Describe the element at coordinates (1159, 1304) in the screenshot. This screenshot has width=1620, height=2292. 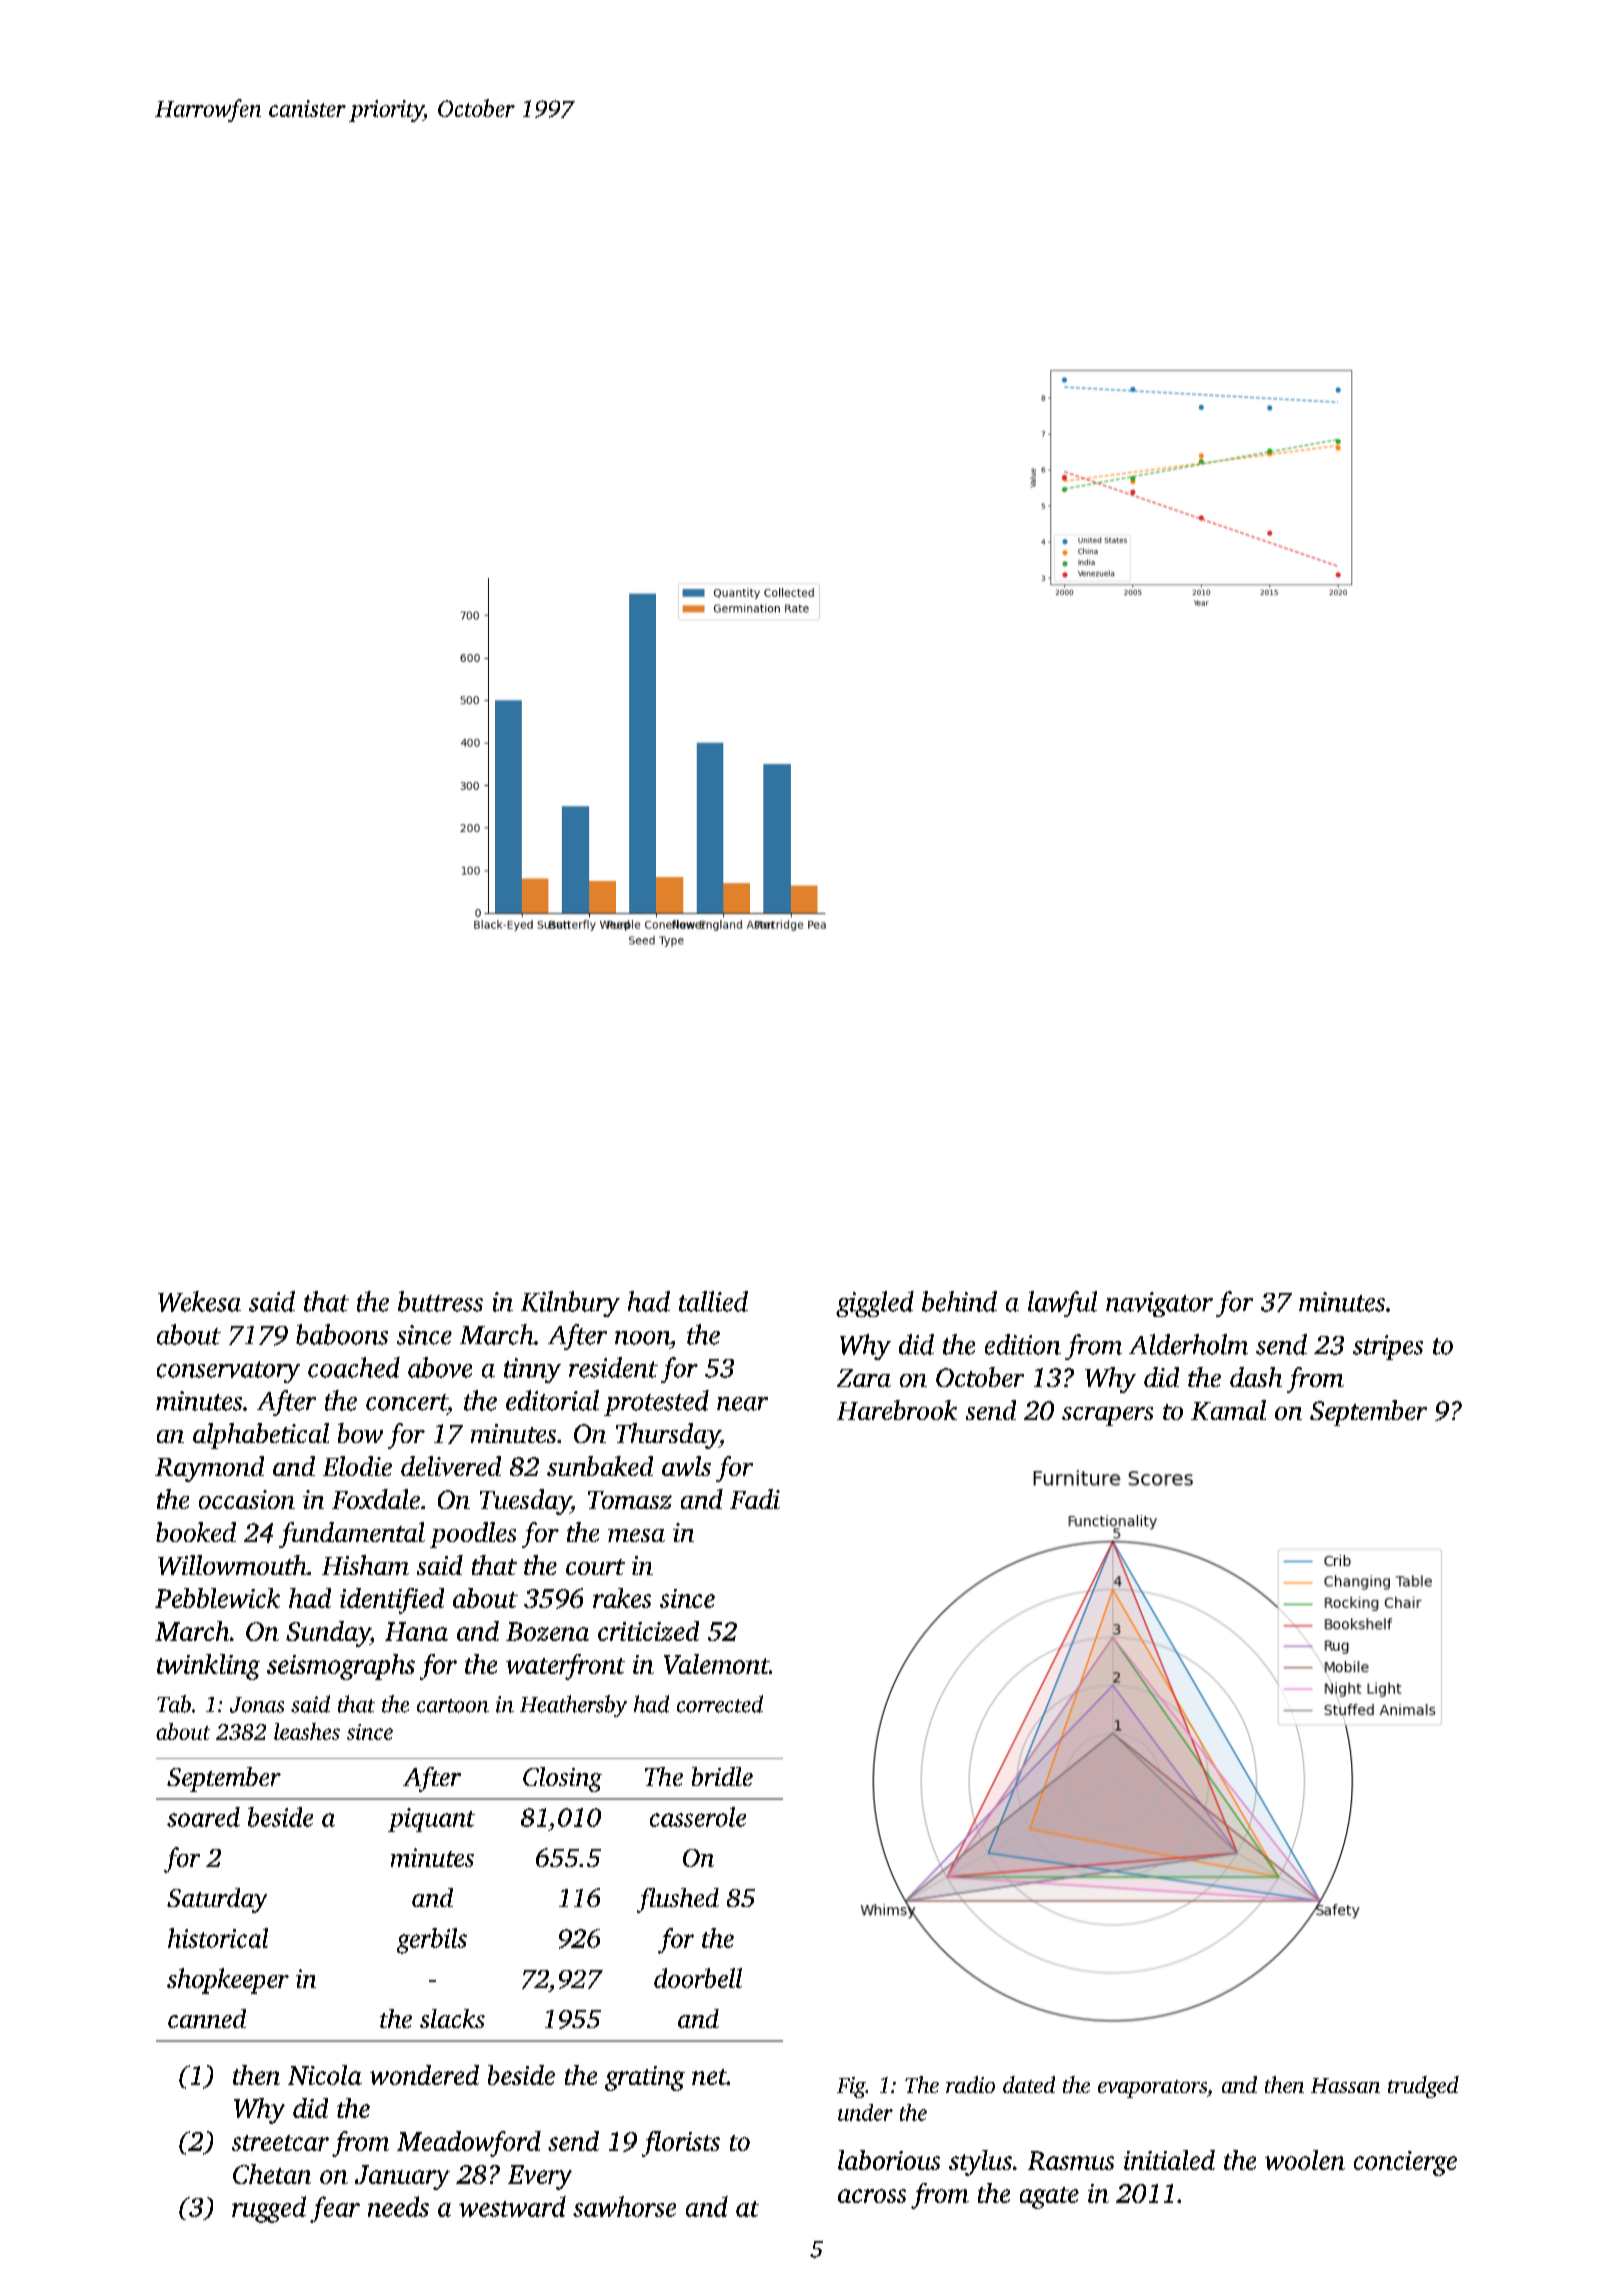
I see `navigator` at that location.
